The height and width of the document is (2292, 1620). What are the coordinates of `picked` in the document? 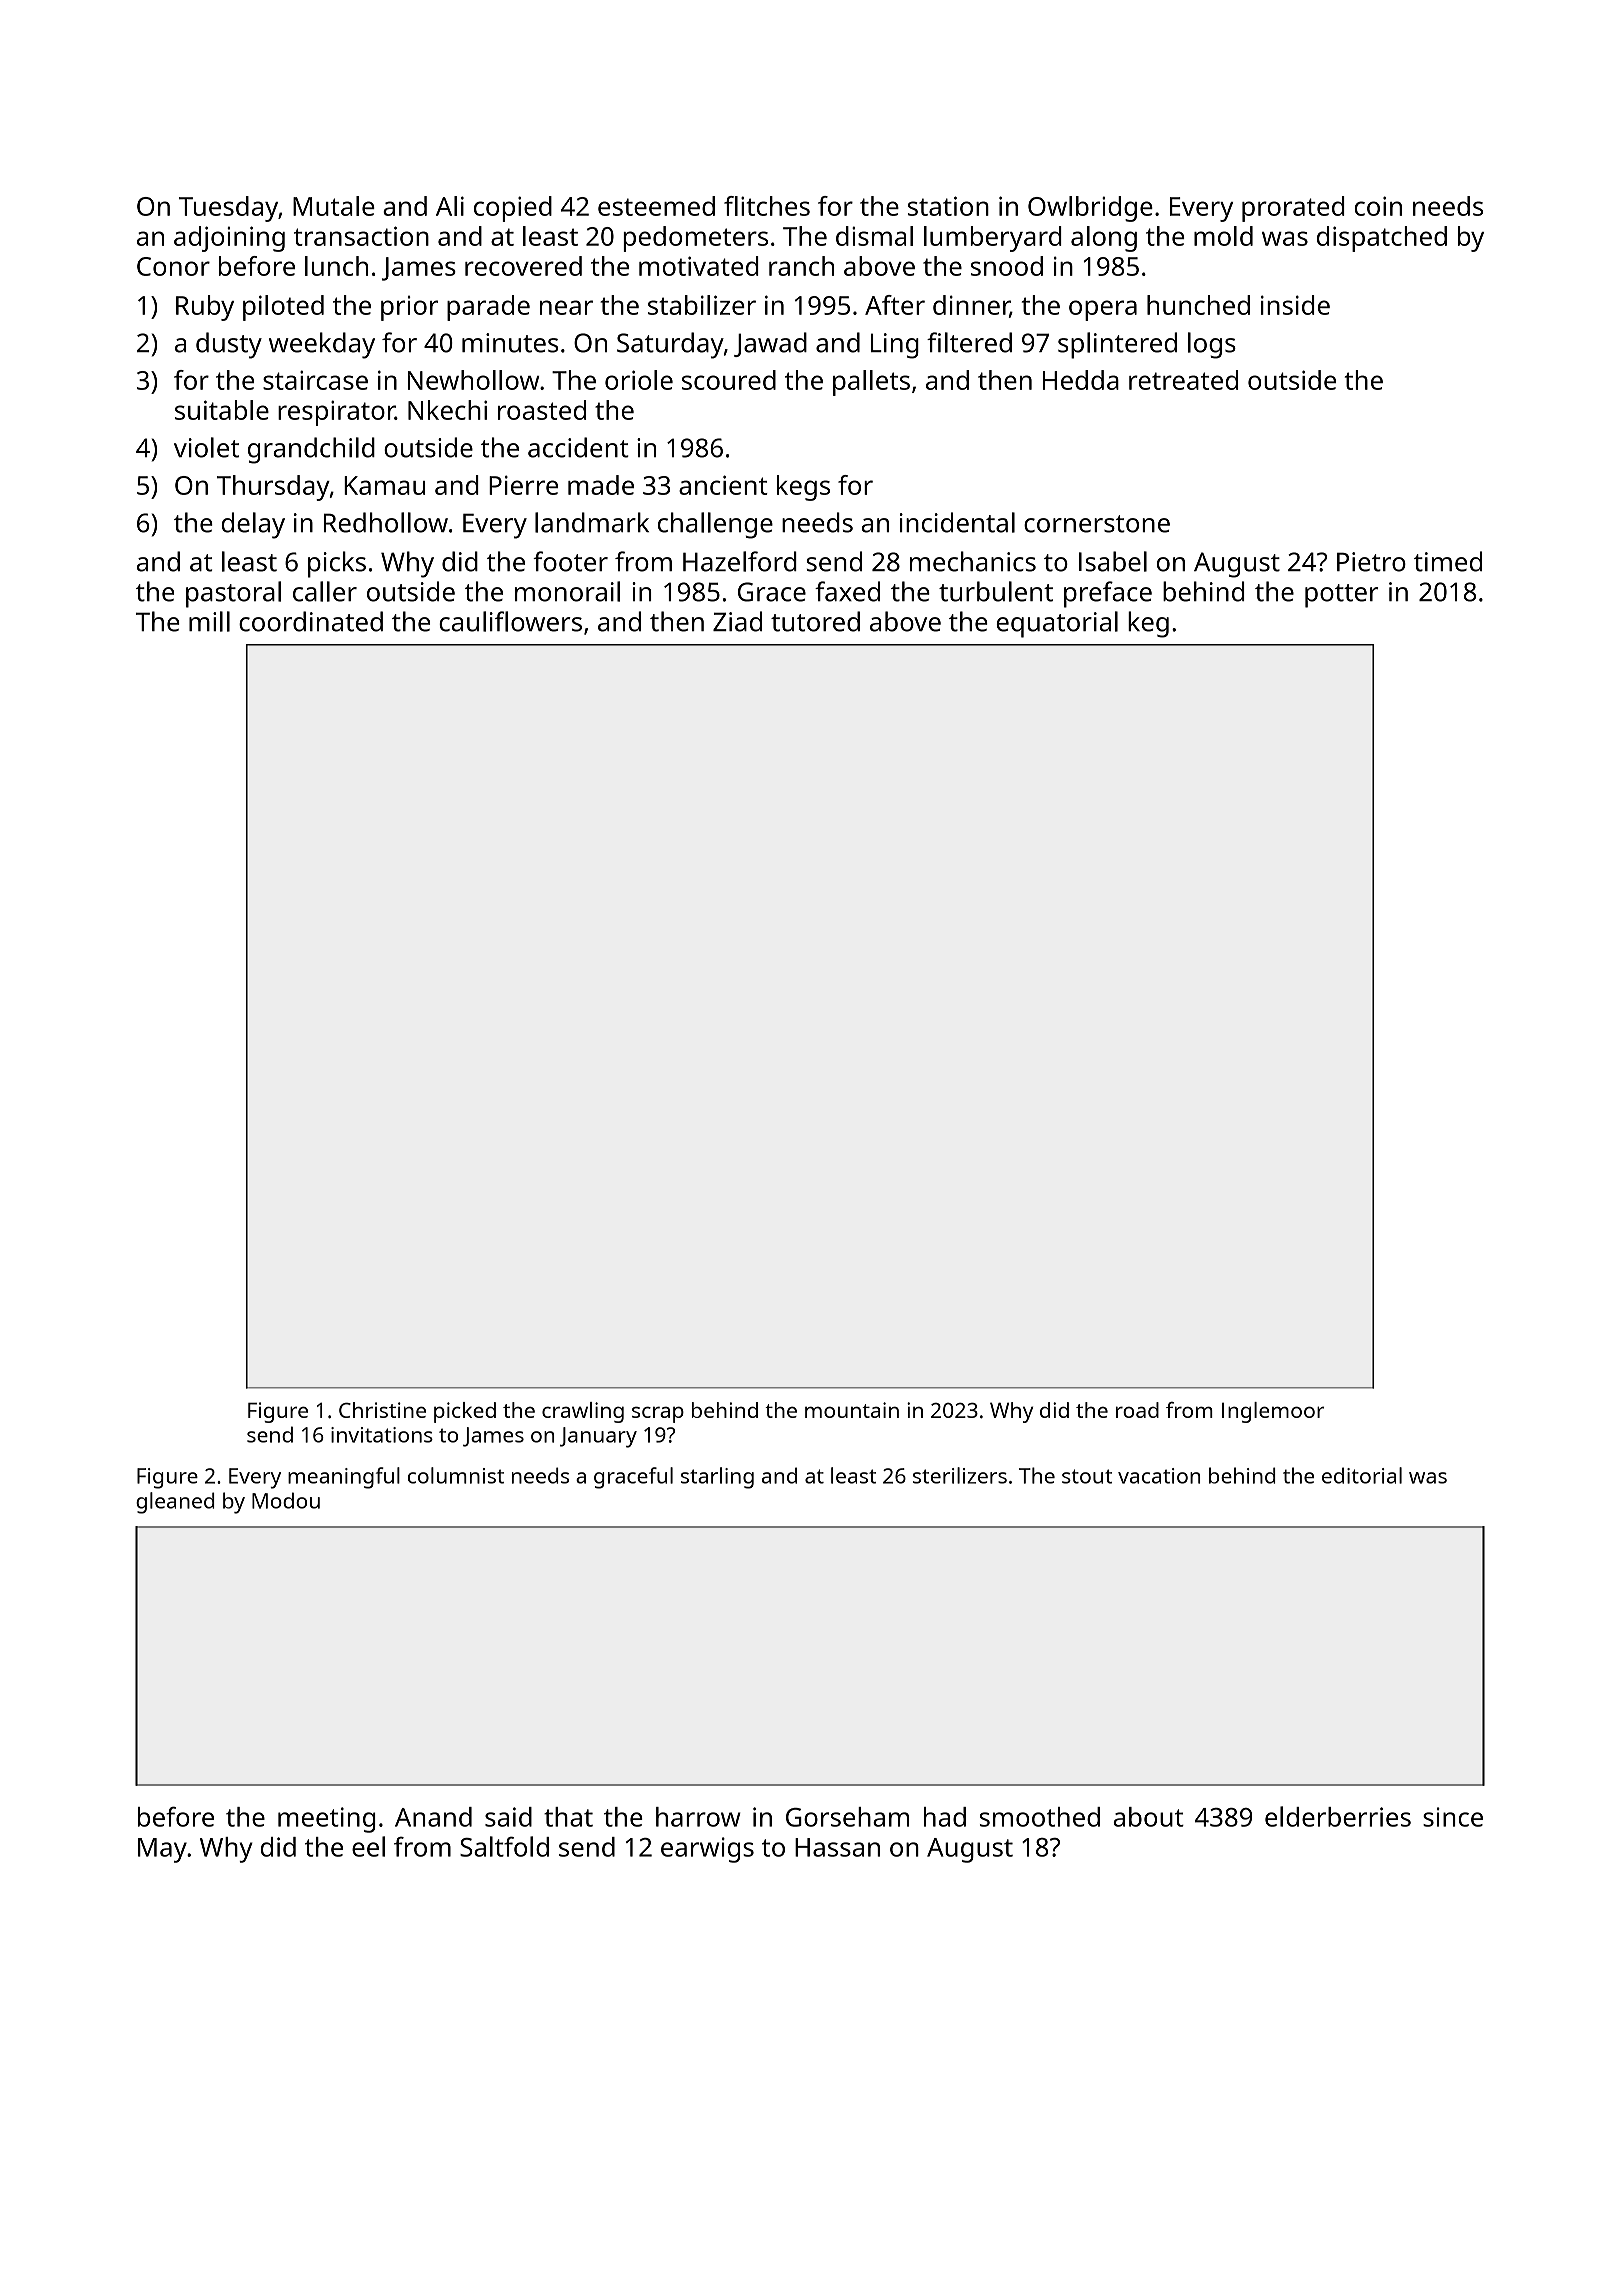 It's located at (465, 1412).
